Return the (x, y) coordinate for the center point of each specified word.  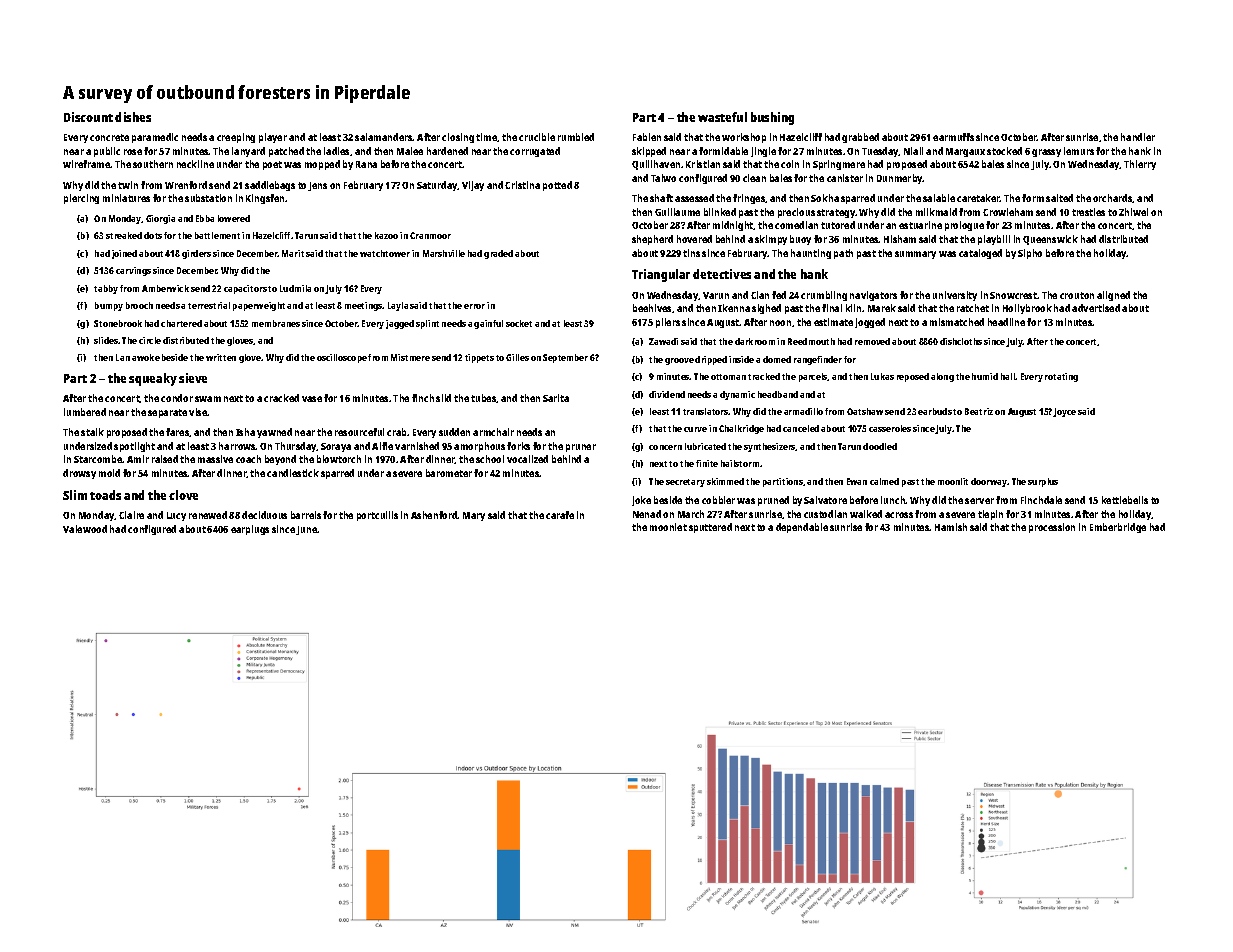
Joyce (1065, 412)
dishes (133, 117)
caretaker (979, 198)
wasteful (722, 117)
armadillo (803, 411)
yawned (274, 433)
